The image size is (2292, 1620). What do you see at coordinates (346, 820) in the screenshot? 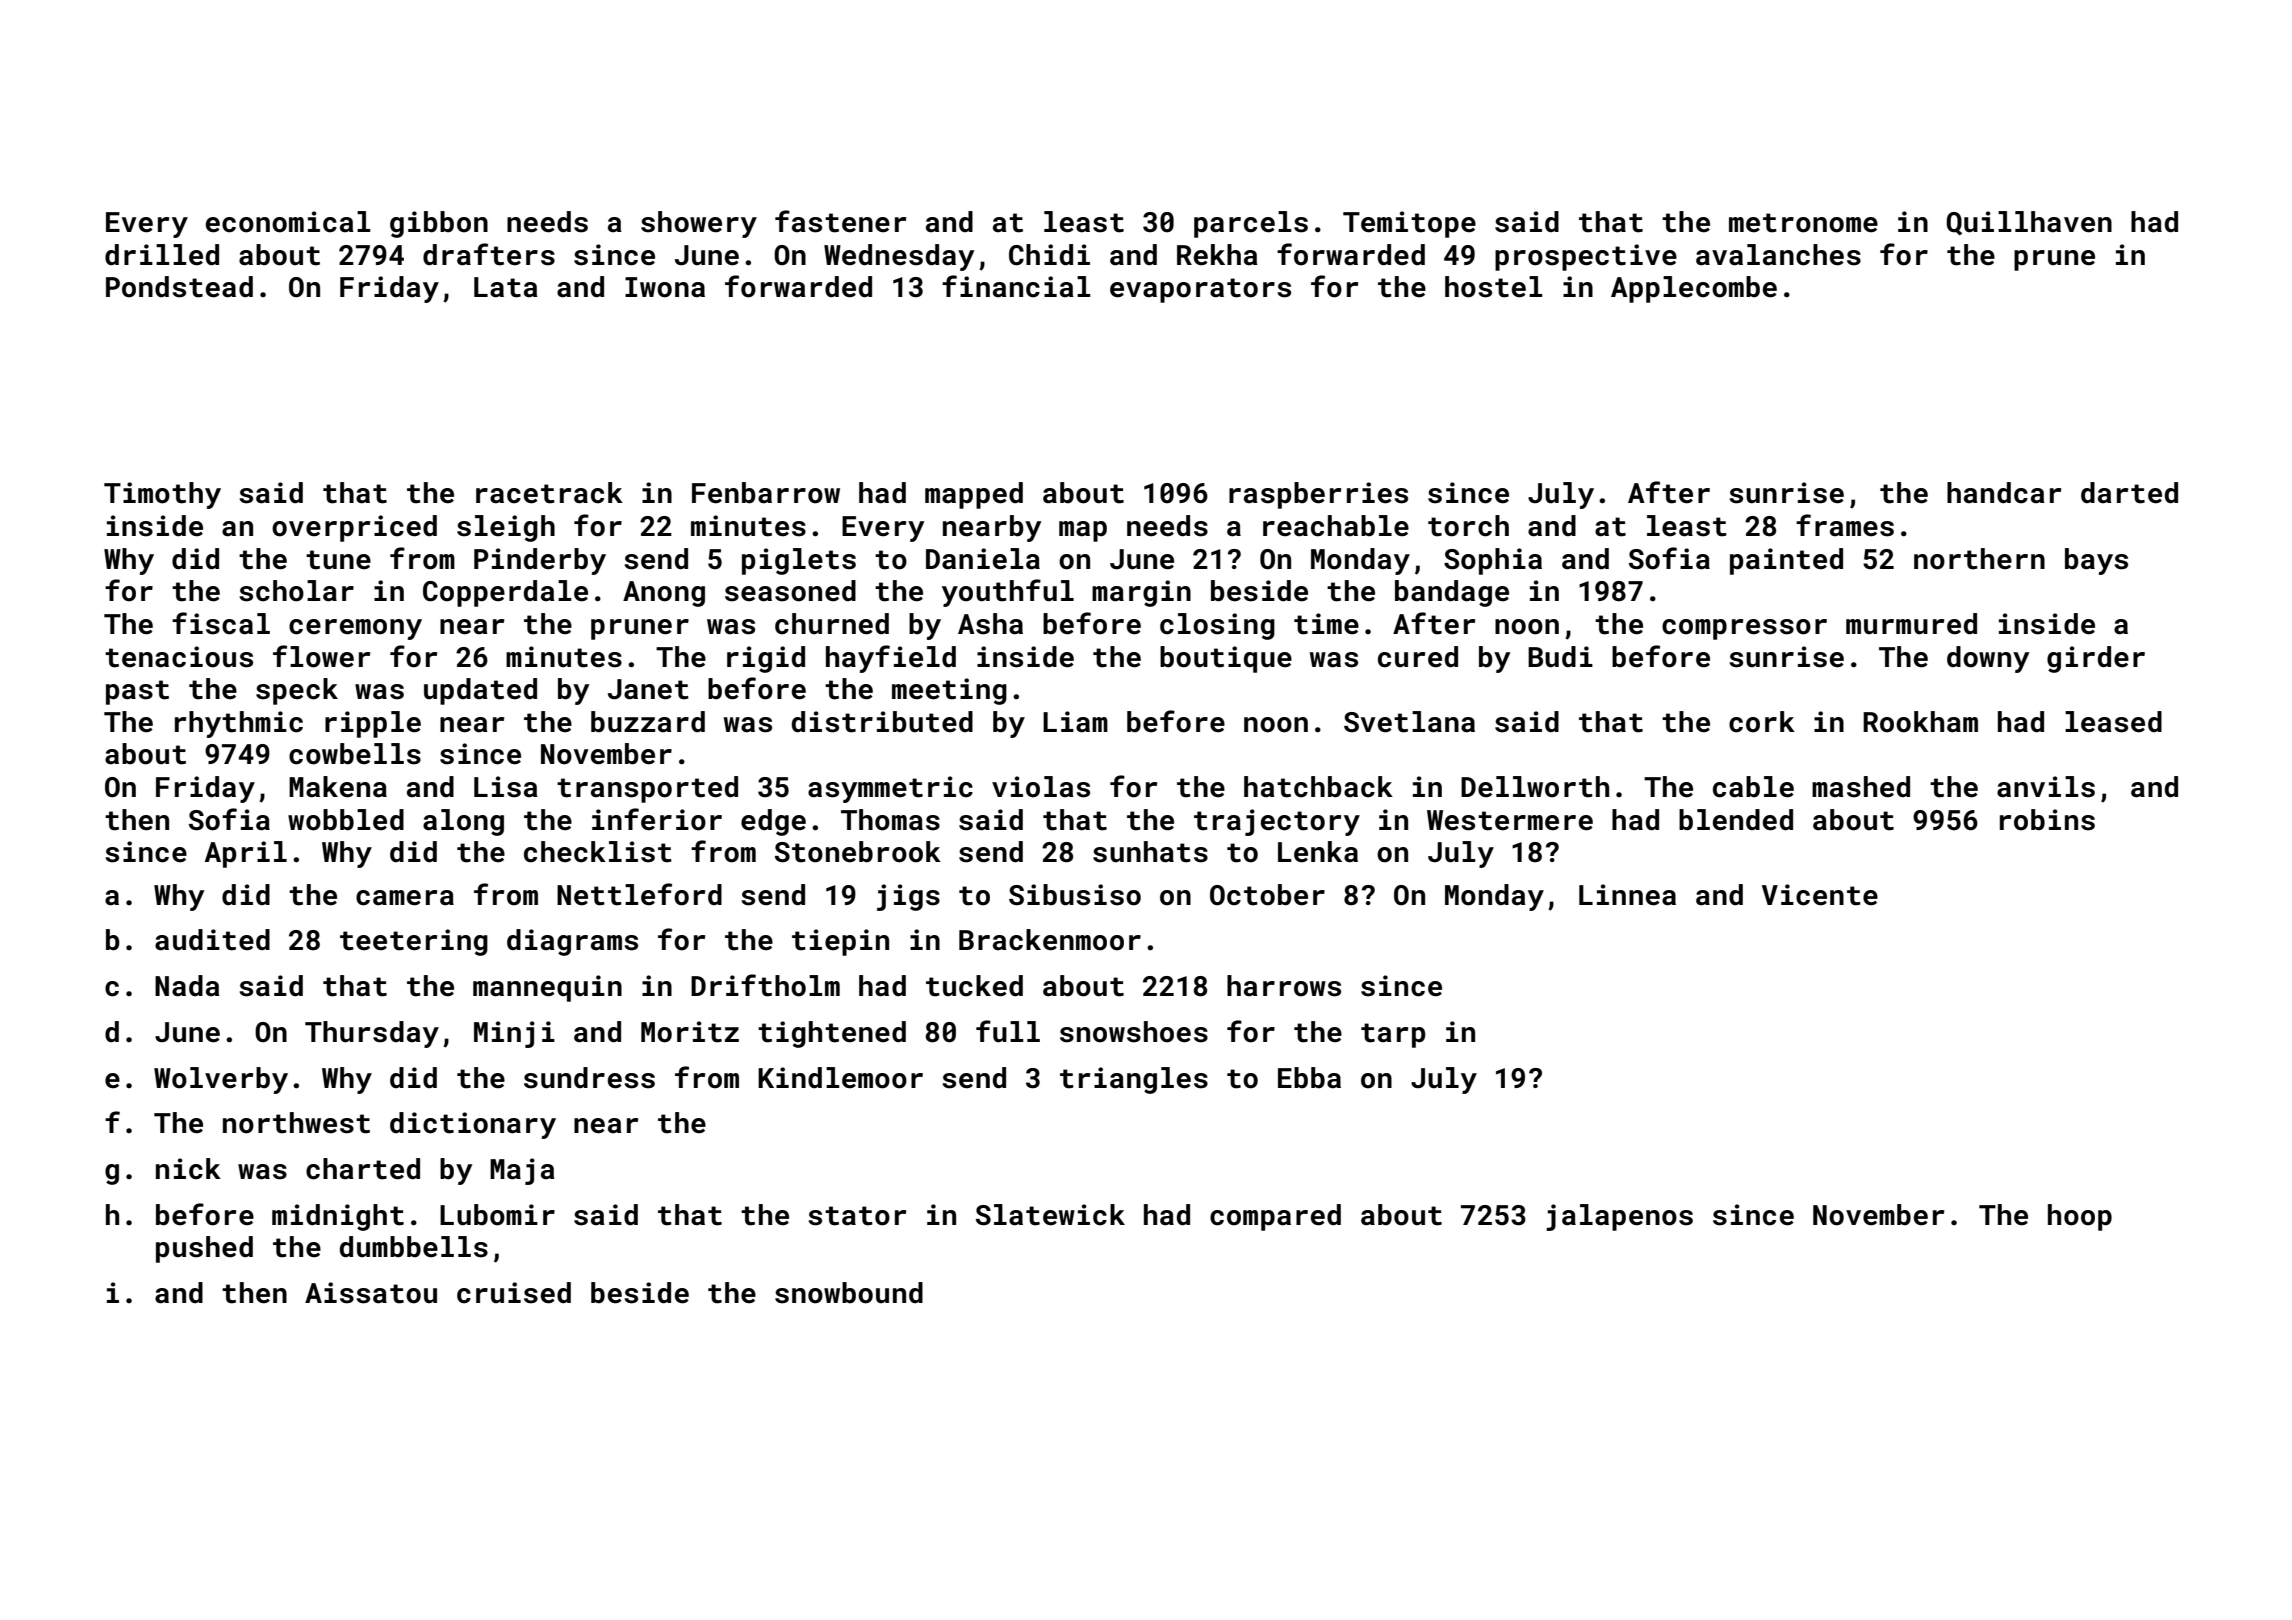
I see `wobbled` at bounding box center [346, 820].
